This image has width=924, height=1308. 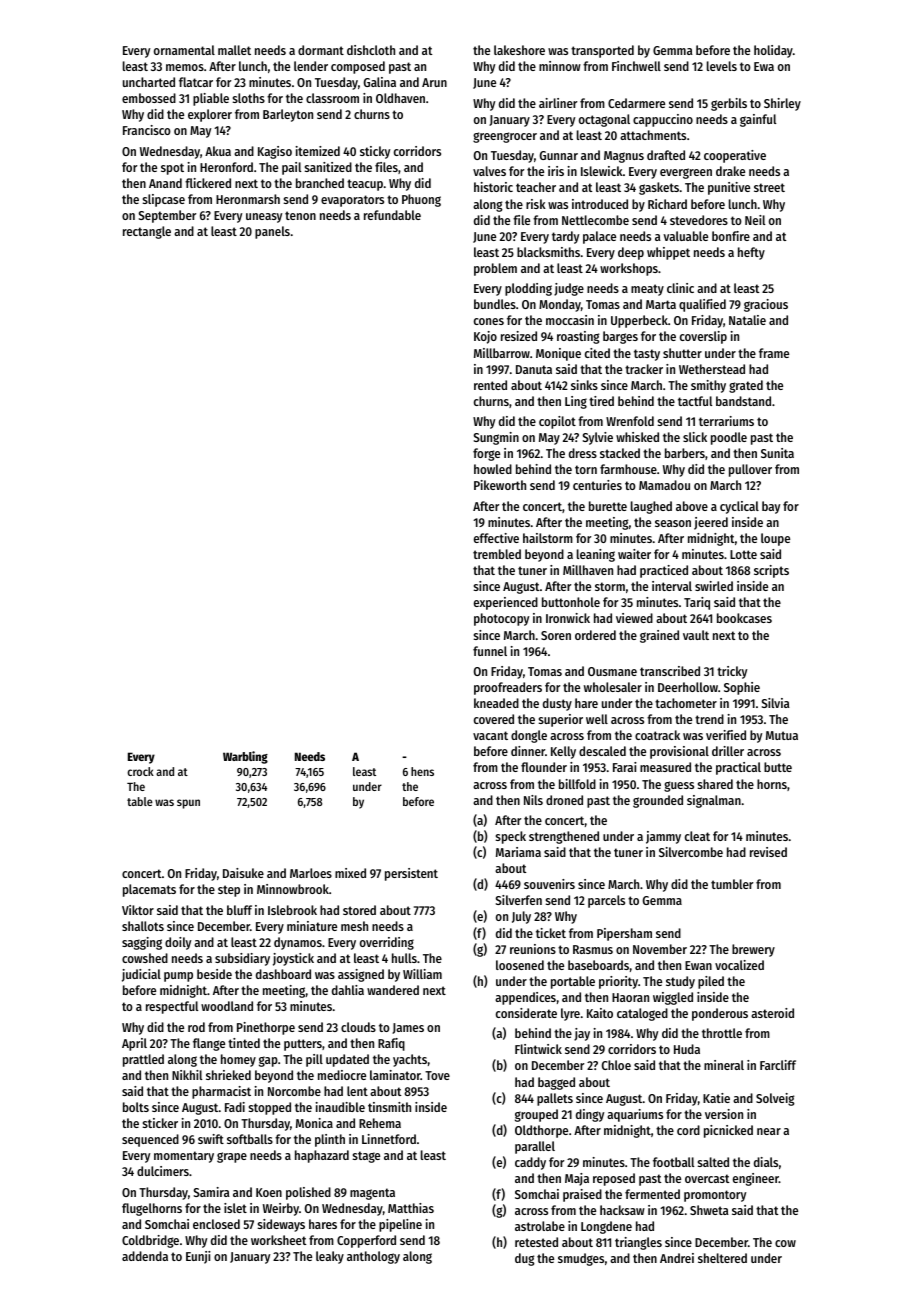 What do you see at coordinates (321, 50) in the image?
I see `dormant` at bounding box center [321, 50].
